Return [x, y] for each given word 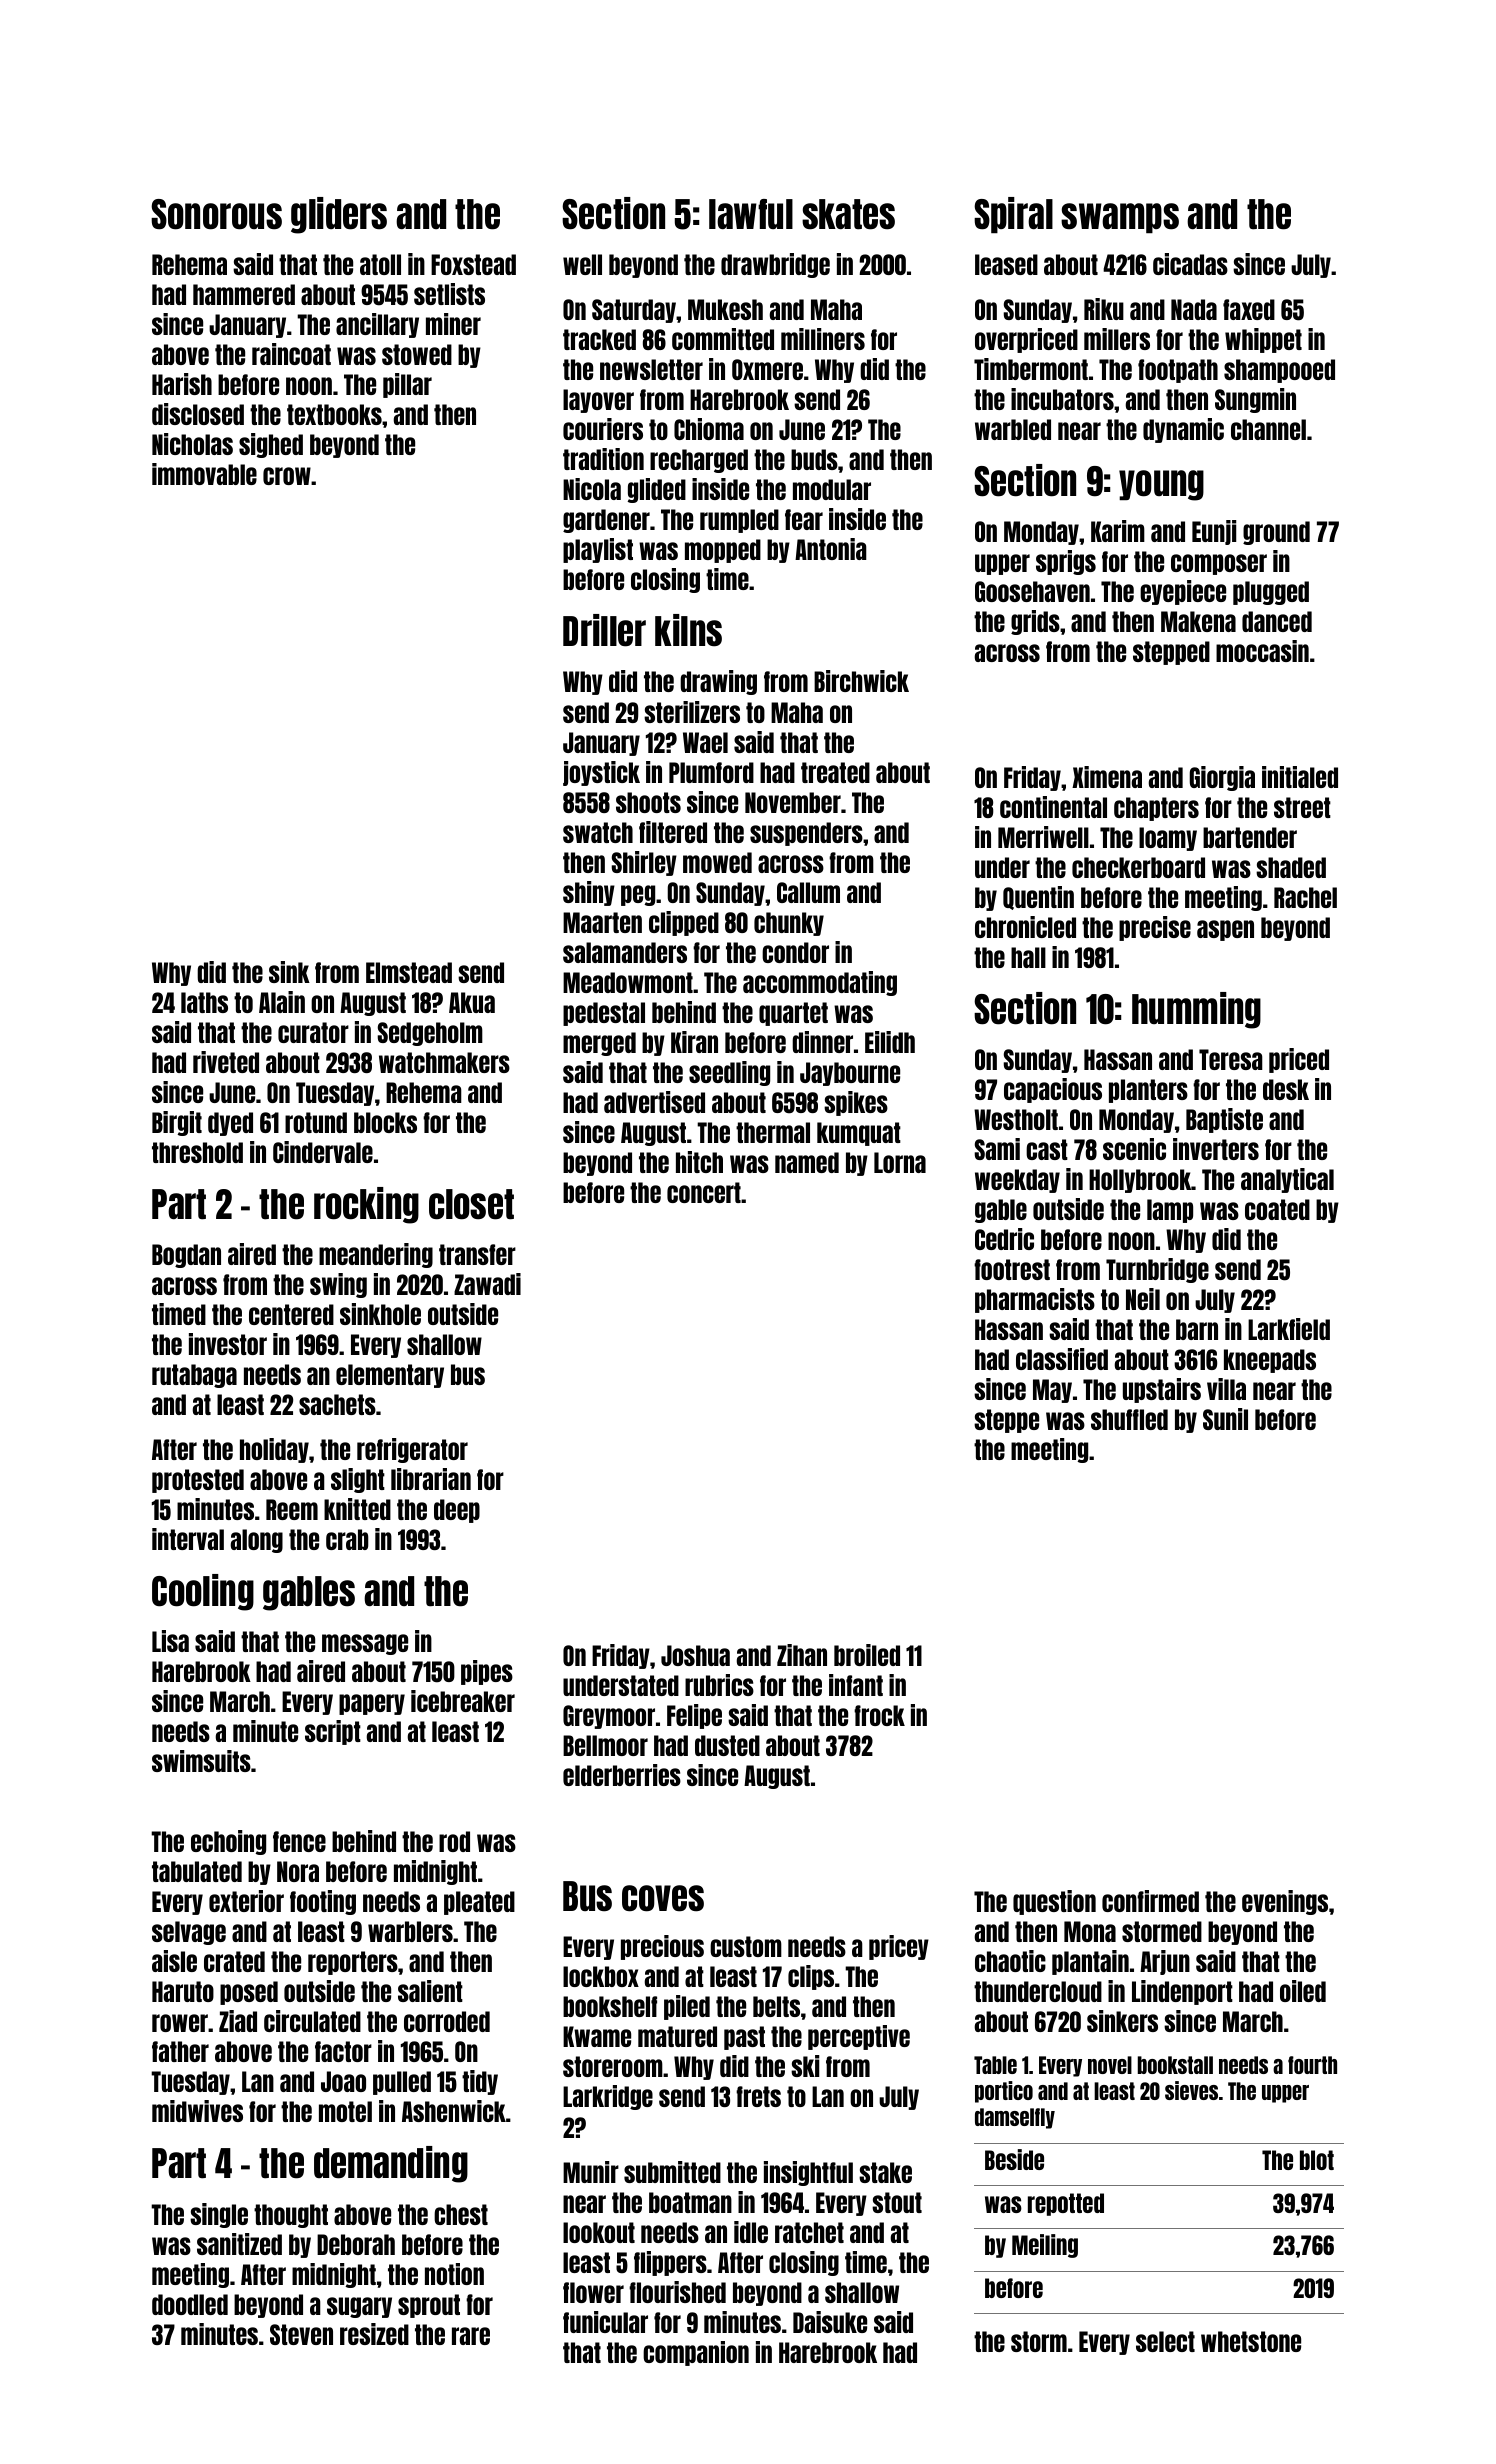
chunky [789, 924]
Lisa [170, 1641]
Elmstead [409, 972]
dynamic [1183, 430]
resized [374, 2334]
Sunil [1225, 1419]
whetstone [1251, 2341]
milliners [823, 339]
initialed [1300, 777]
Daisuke [830, 2322]
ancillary [377, 325]
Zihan [802, 1655]
